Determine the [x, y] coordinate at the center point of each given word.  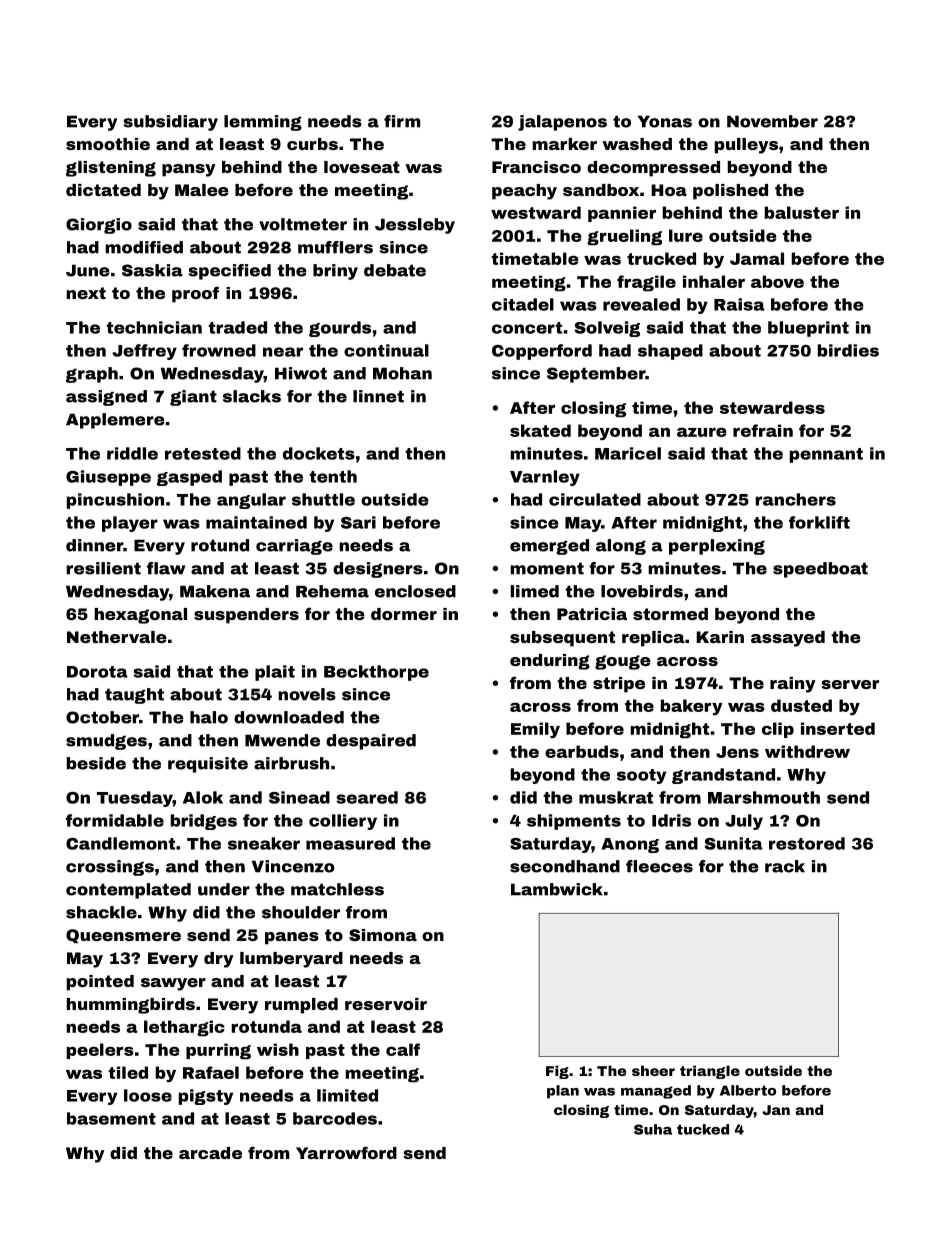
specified [229, 272]
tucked [703, 1129]
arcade [210, 1153]
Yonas [665, 121]
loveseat [362, 167]
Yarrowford [346, 1152]
